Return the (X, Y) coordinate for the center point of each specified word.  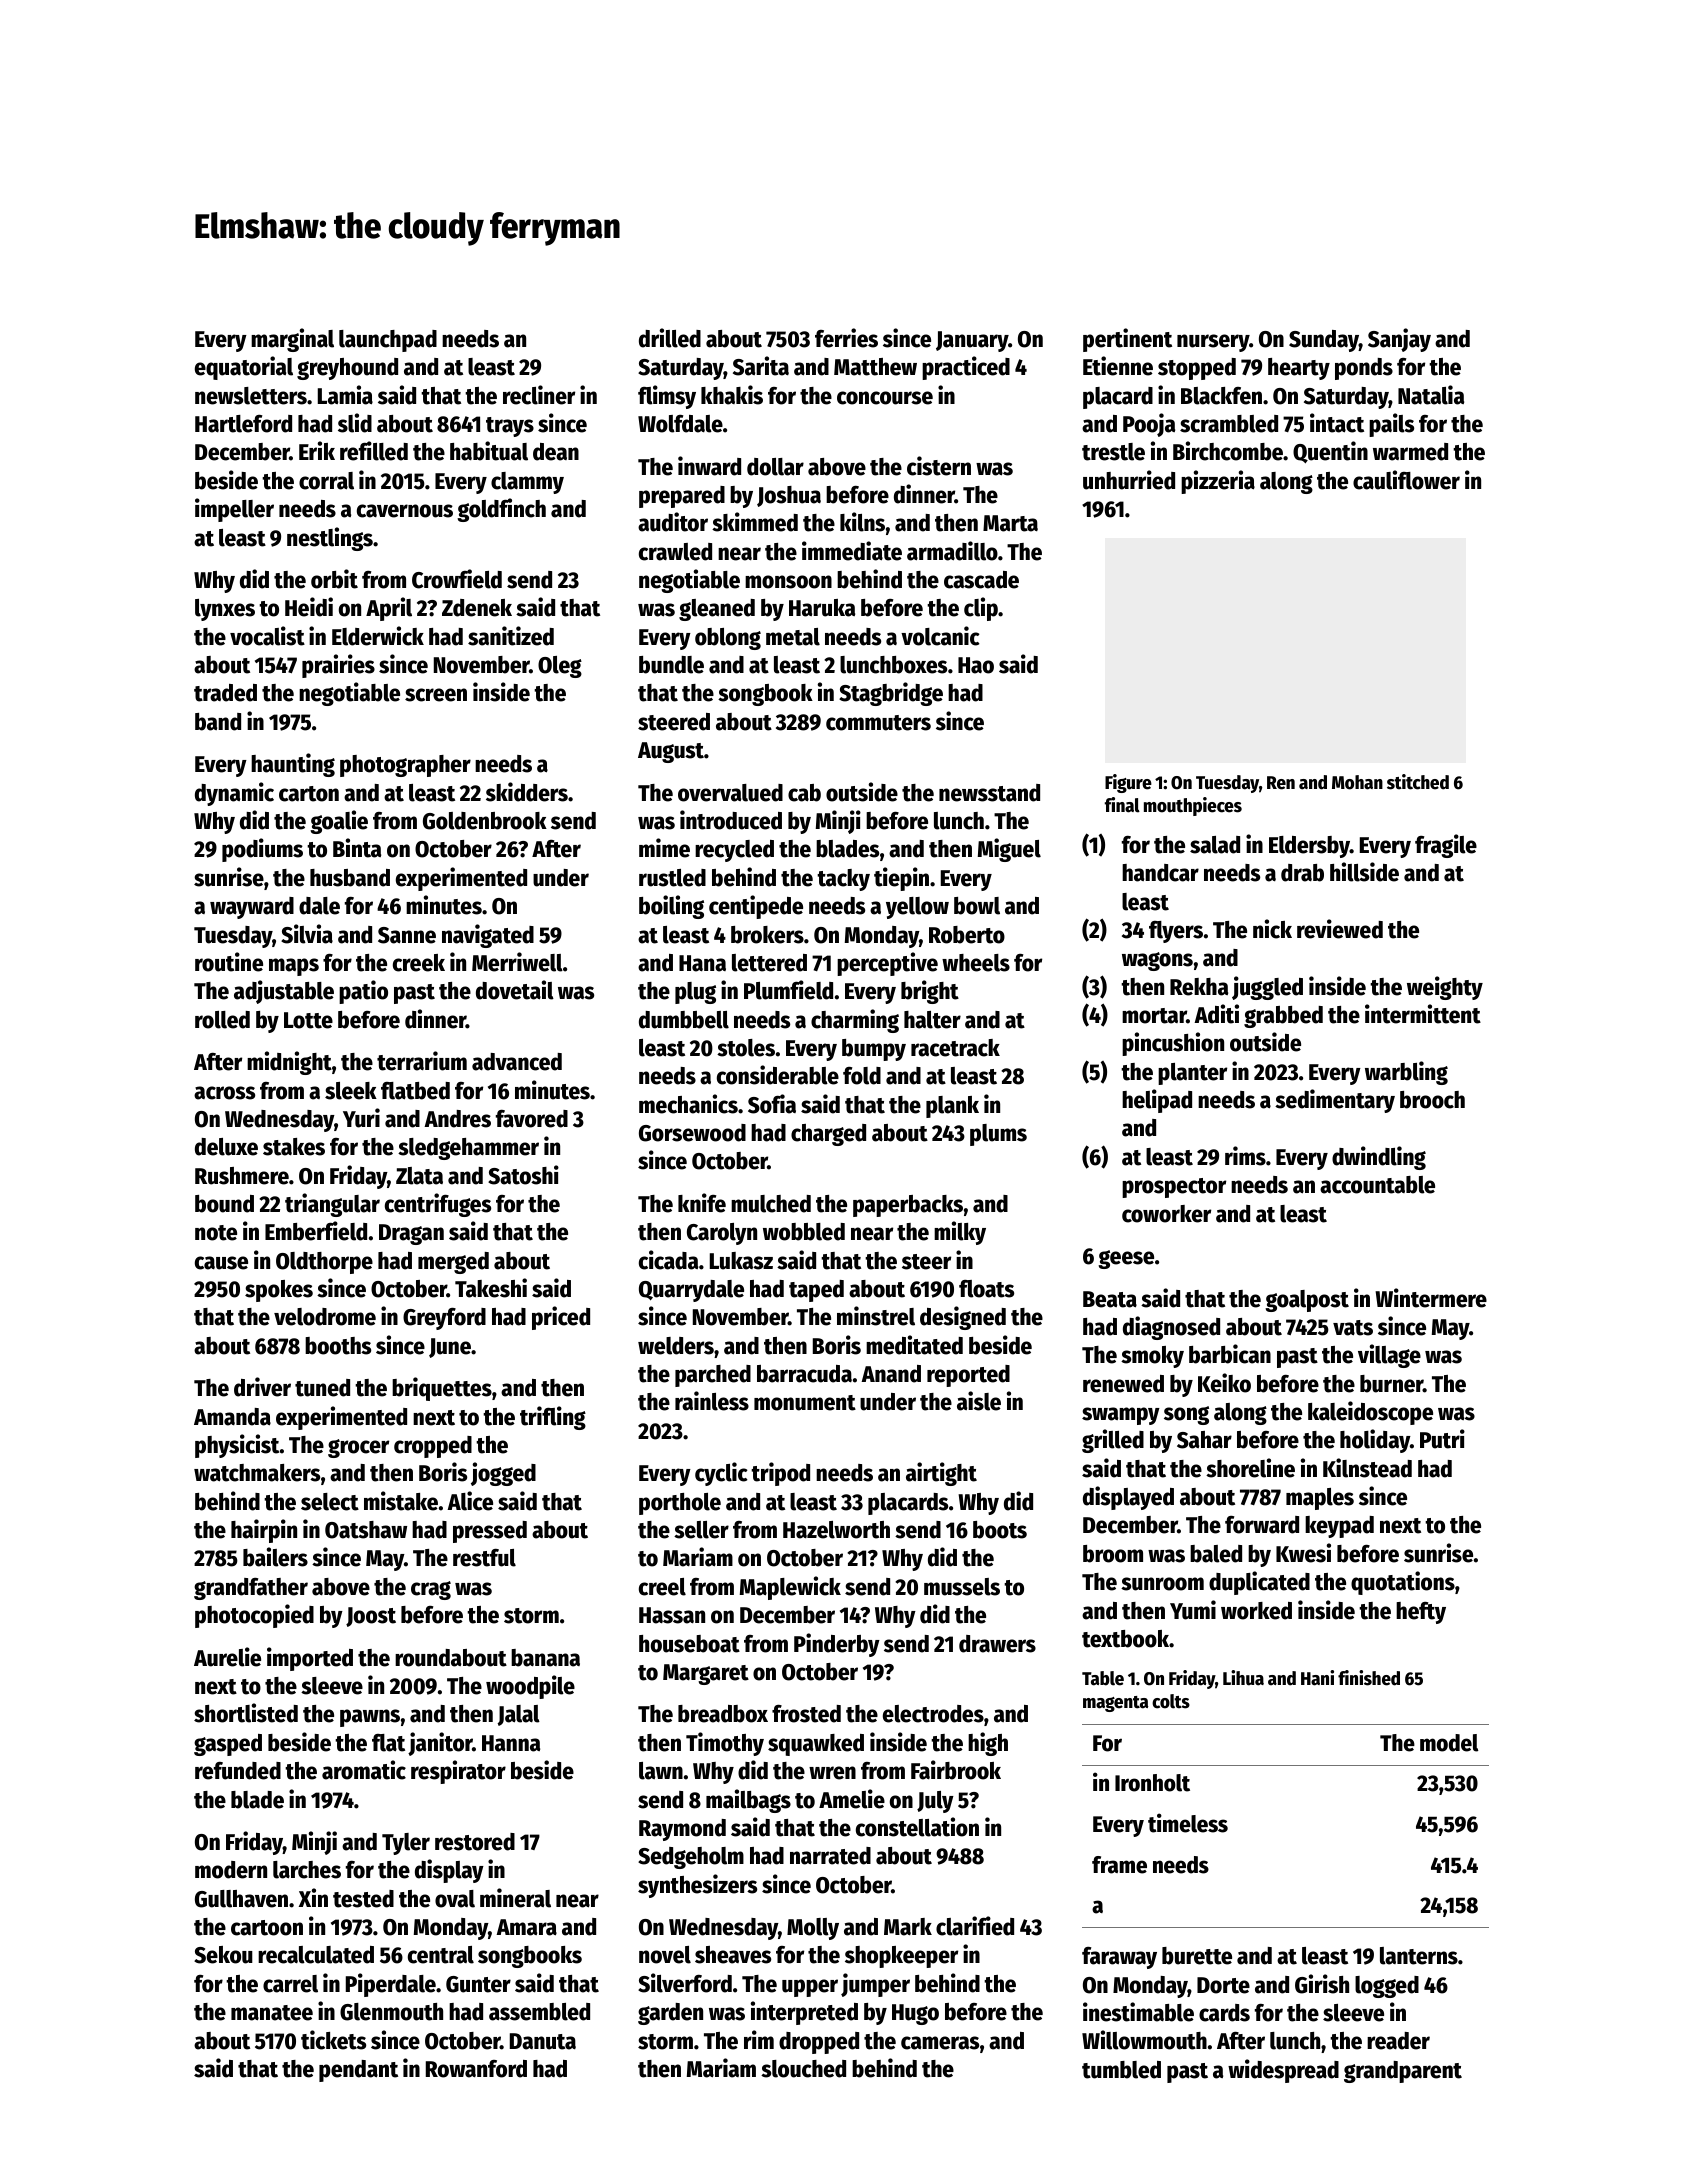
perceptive (887, 964)
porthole (680, 1504)
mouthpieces (1193, 806)
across (224, 1093)
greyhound (347, 369)
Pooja (1149, 425)
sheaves (733, 1955)
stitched (1418, 782)
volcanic (940, 636)
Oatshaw (366, 1530)
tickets (333, 2040)
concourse (885, 398)
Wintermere (1431, 1298)
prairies (338, 666)
